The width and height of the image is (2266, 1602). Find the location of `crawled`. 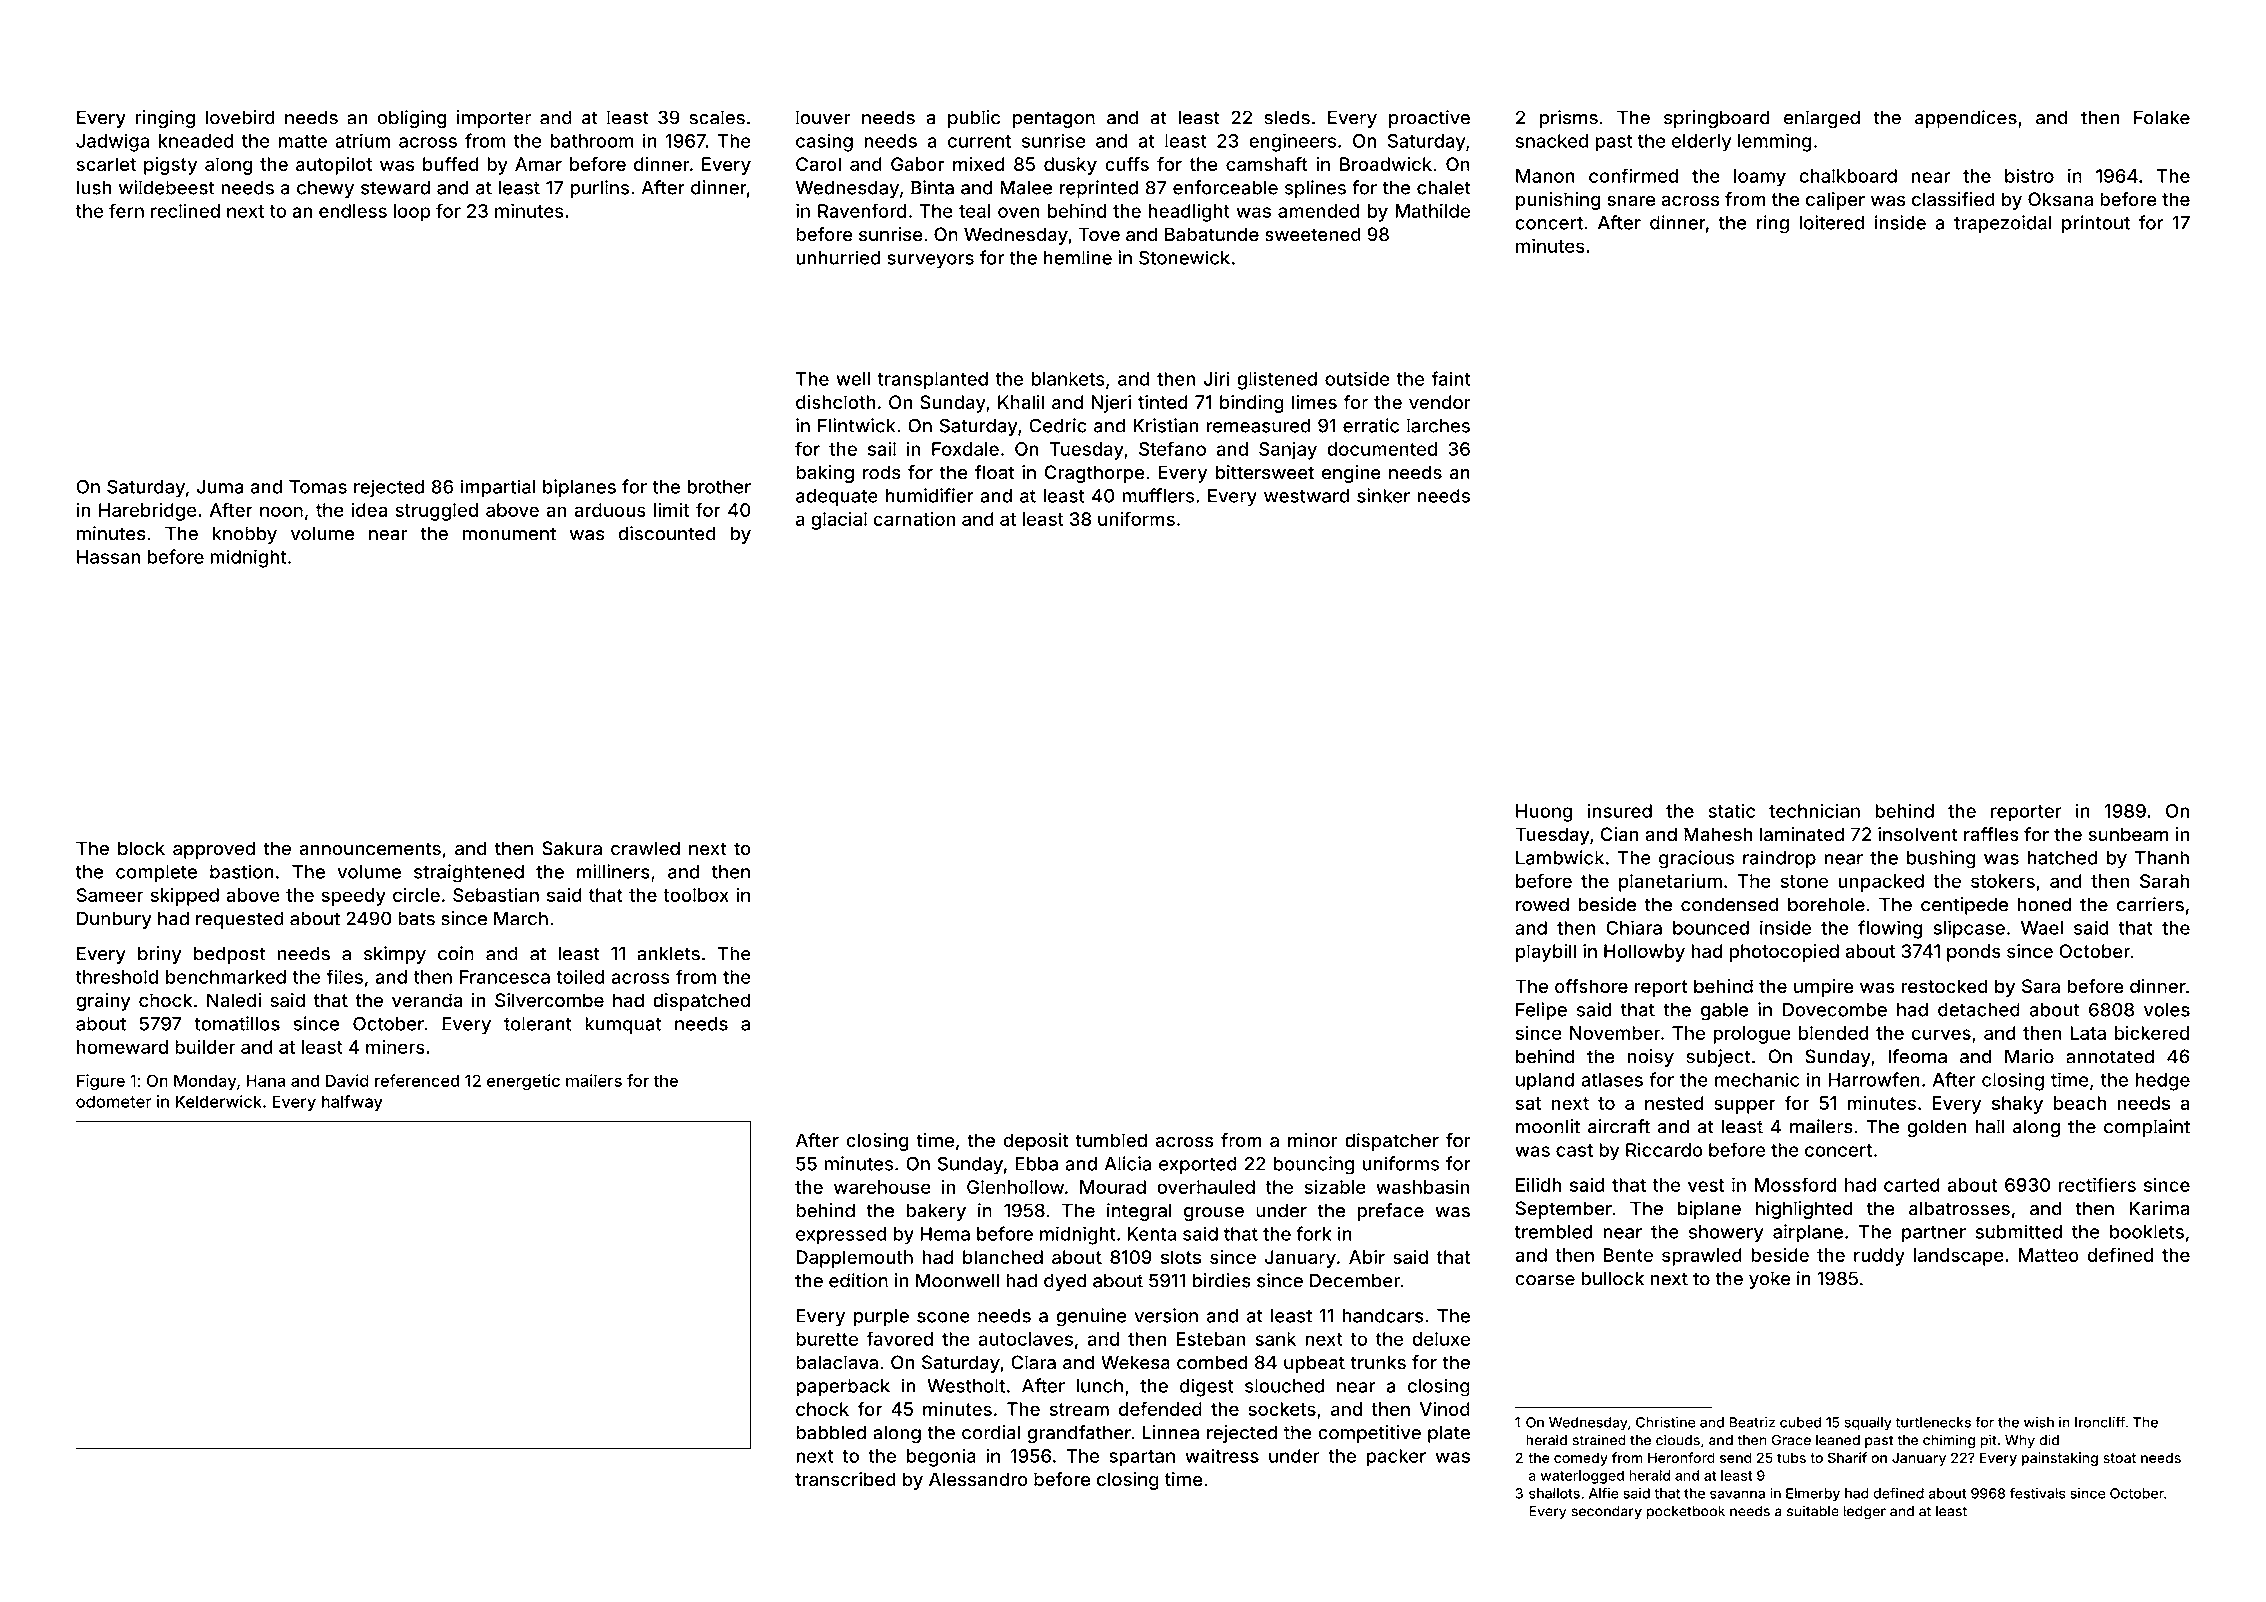

crawled is located at coordinates (645, 848).
